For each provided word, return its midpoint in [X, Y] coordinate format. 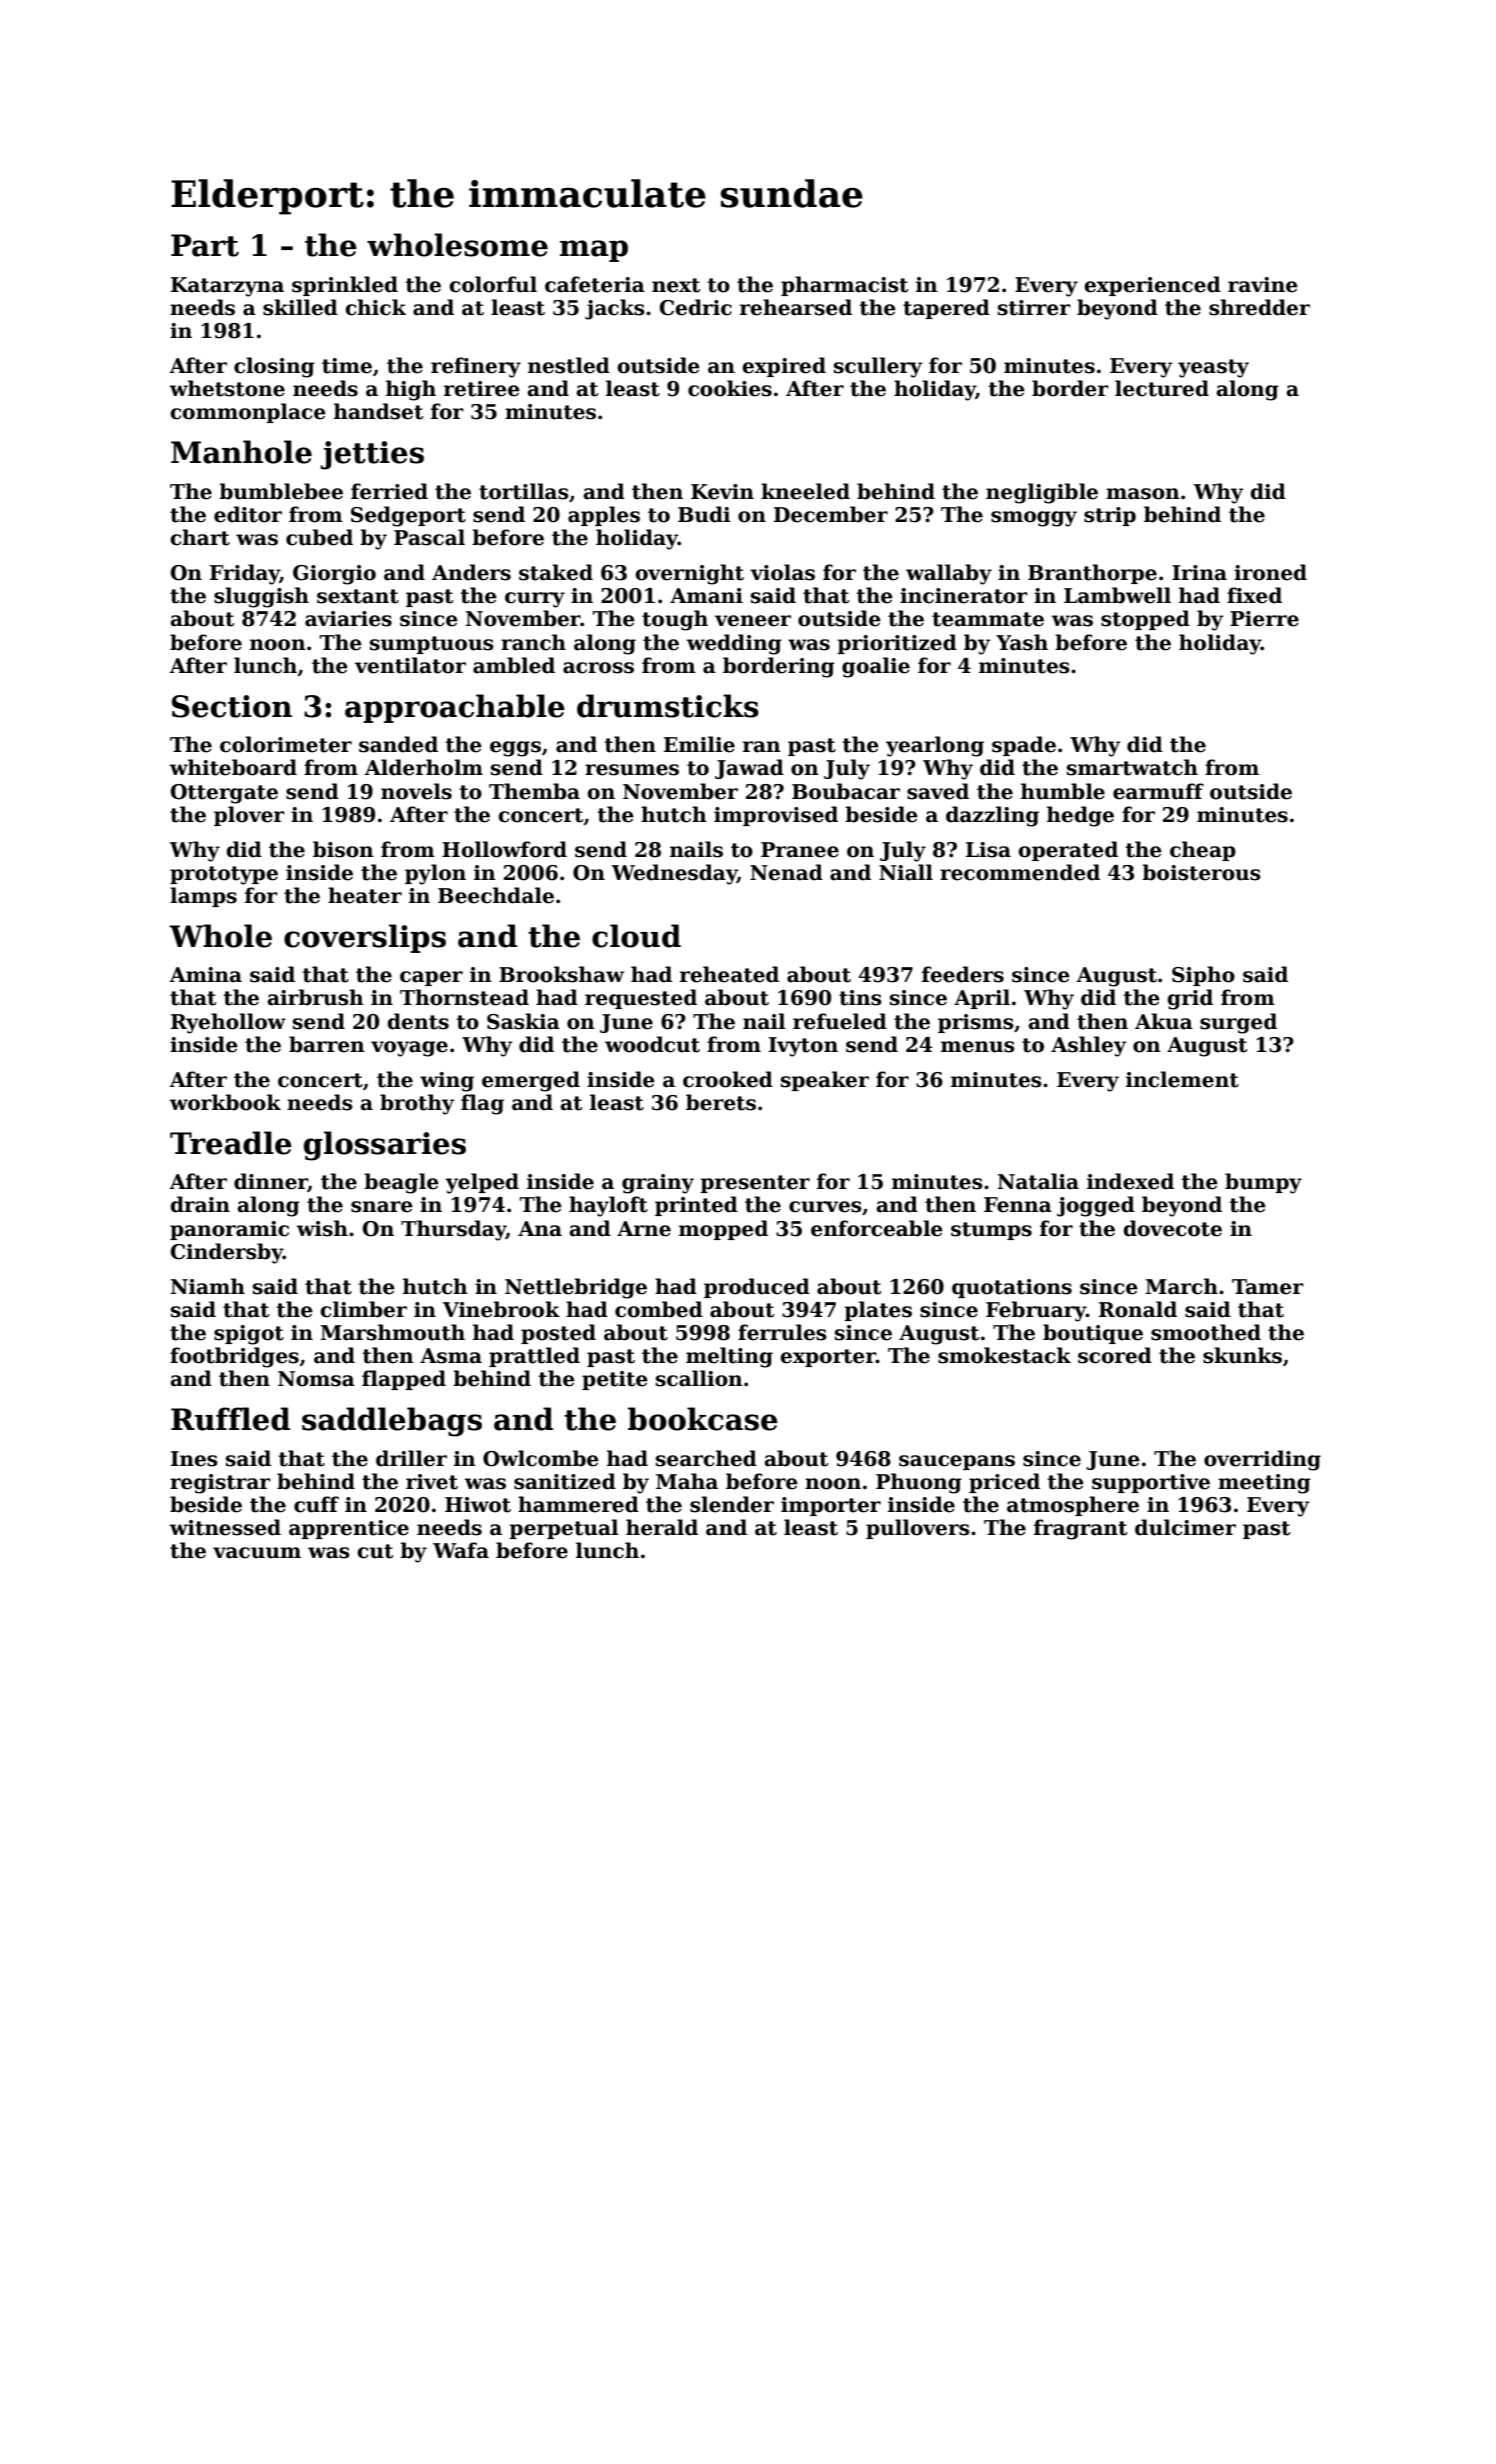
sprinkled [345, 286]
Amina [205, 975]
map [594, 251]
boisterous [1201, 872]
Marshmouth [392, 1332]
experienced [1152, 286]
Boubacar [846, 791]
